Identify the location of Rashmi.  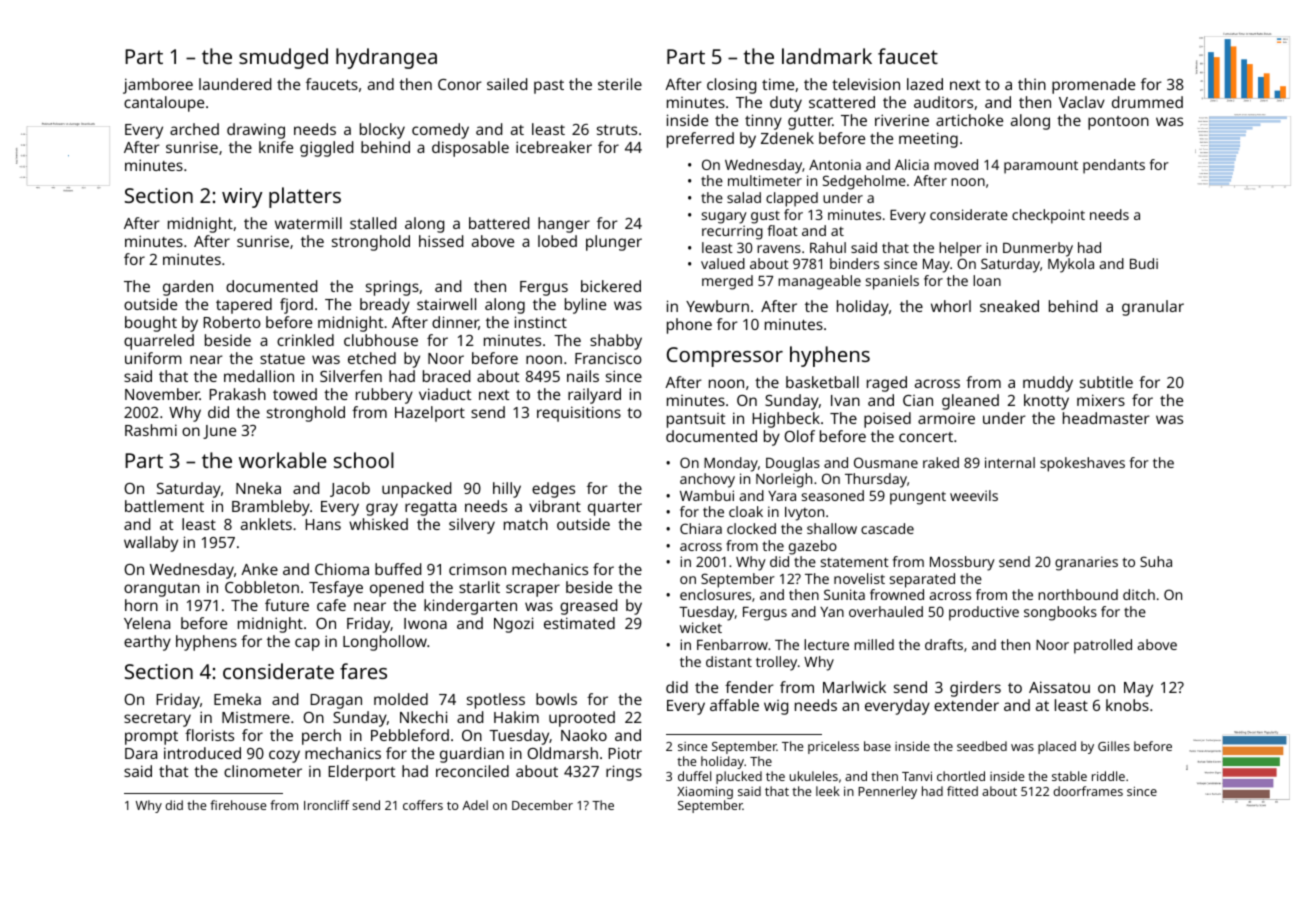
(151, 430).
